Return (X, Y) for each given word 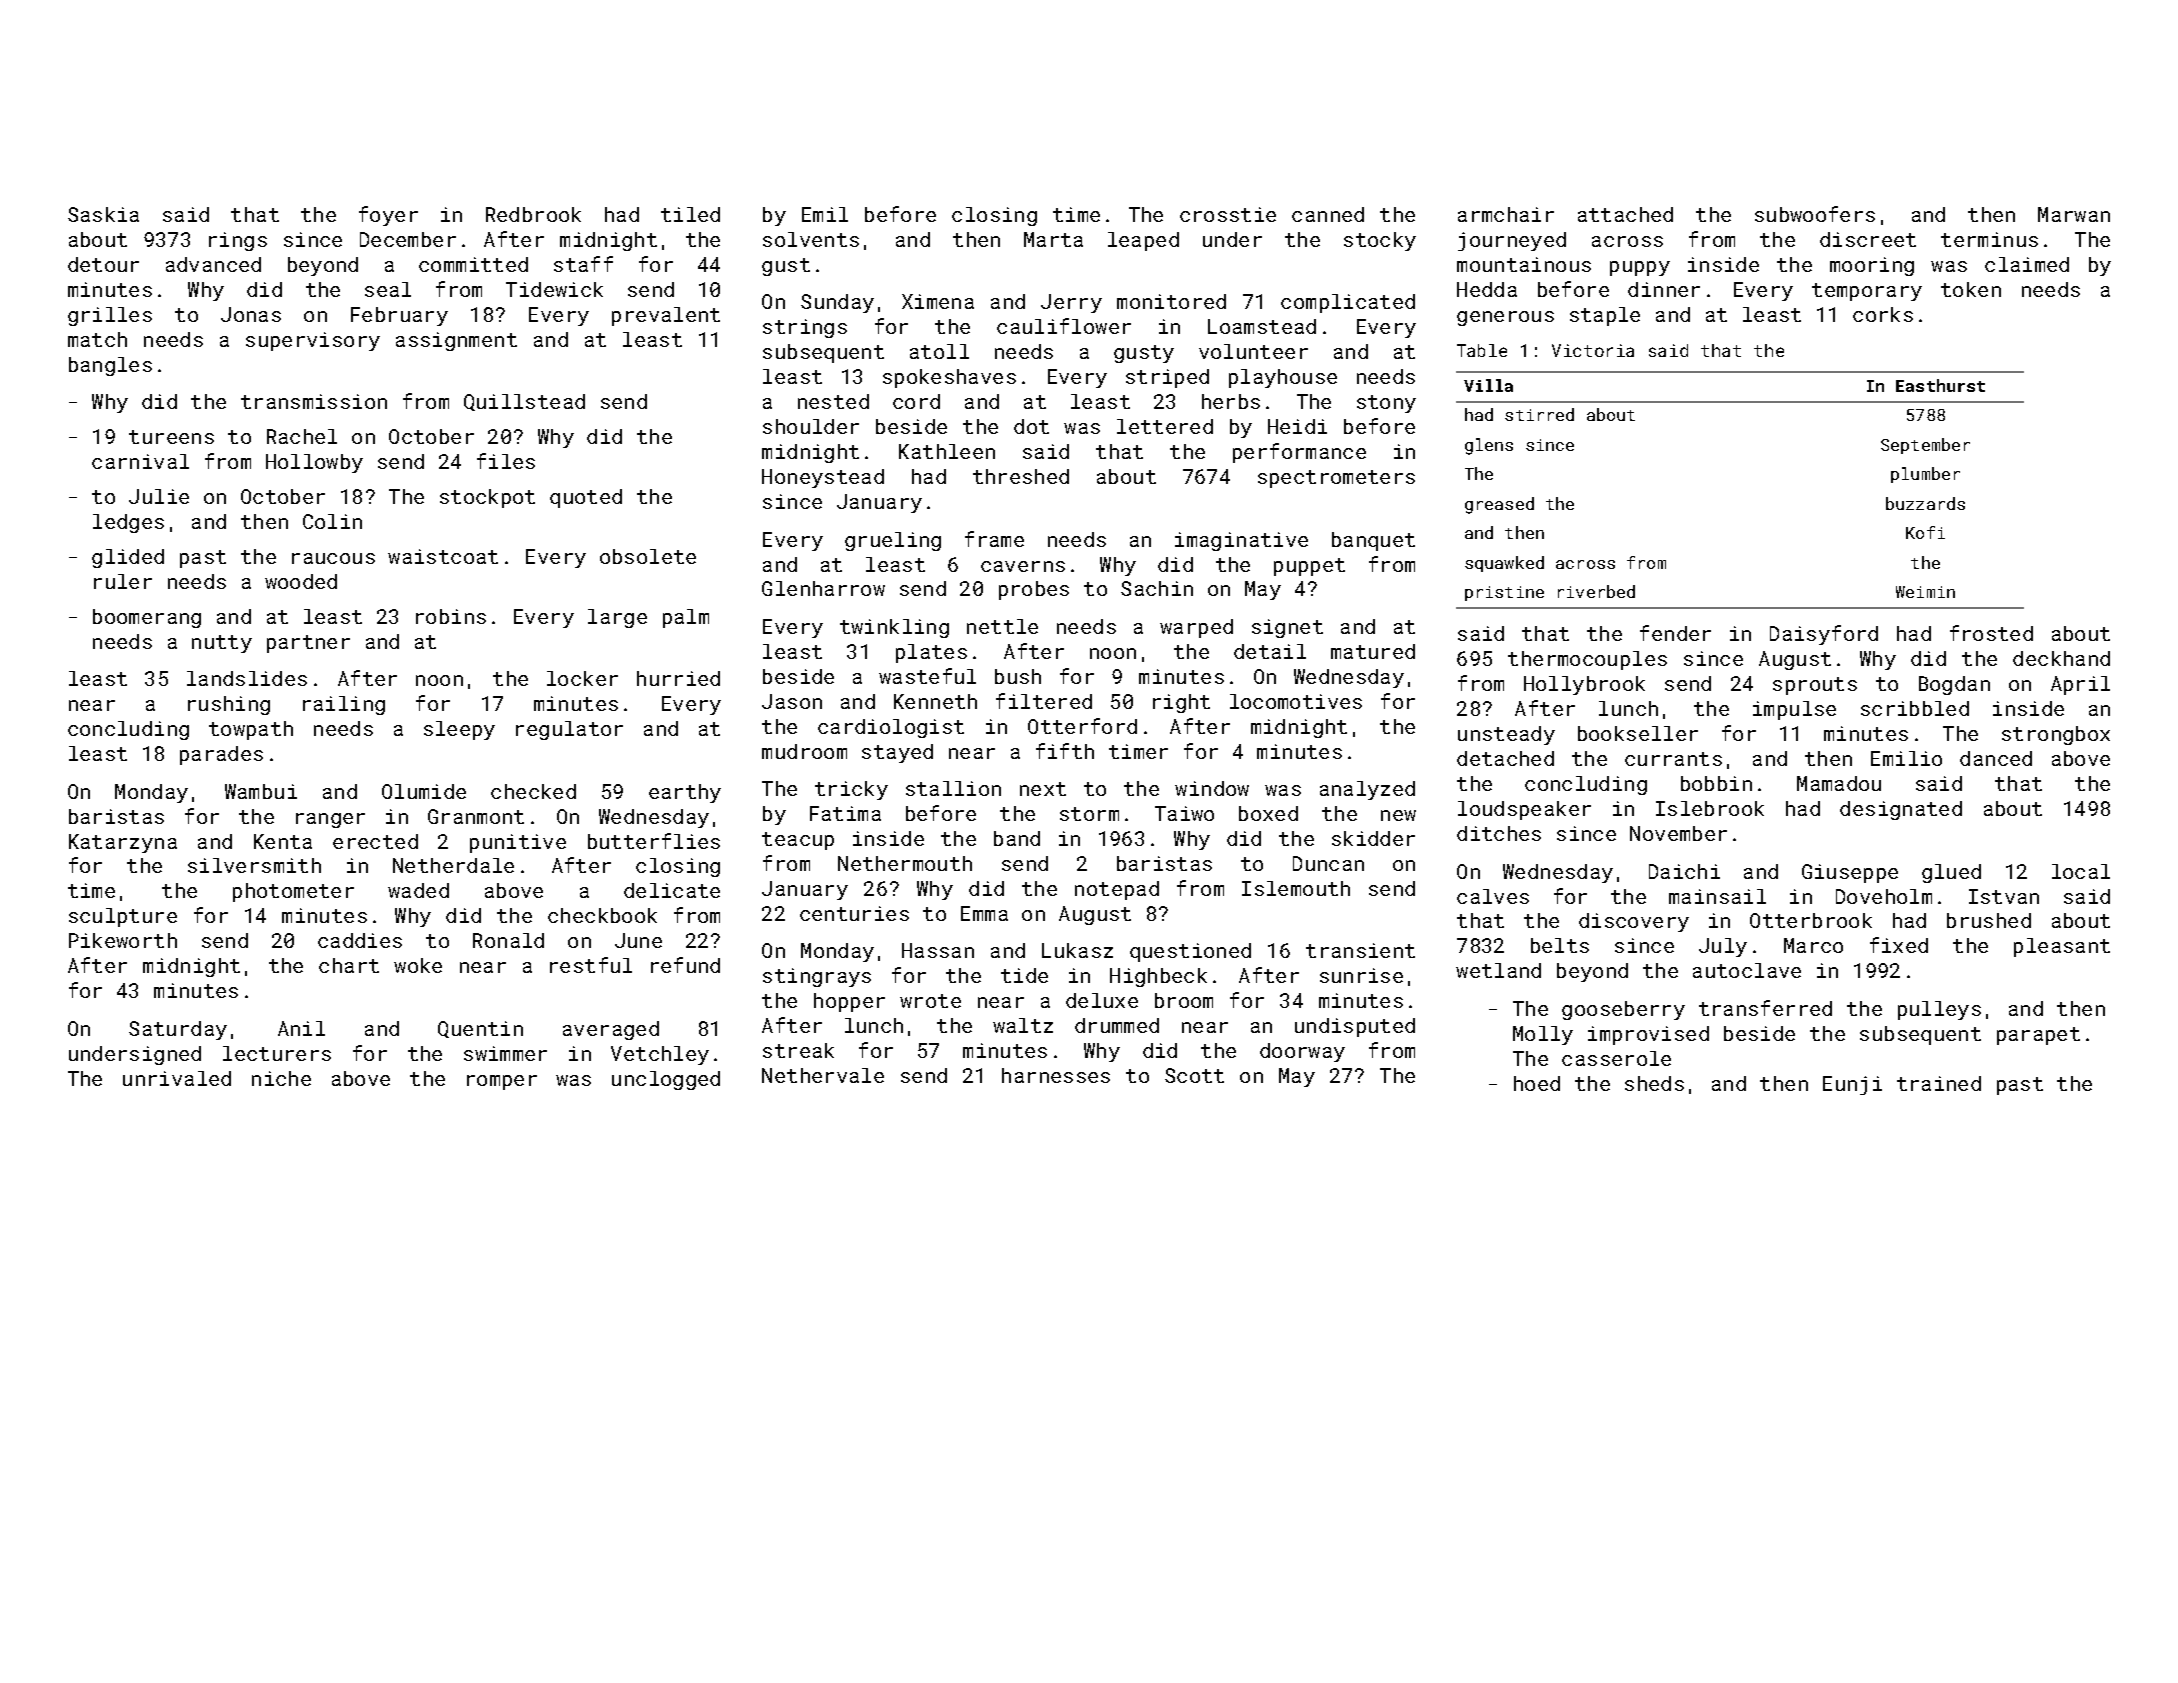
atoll (939, 351)
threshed (1021, 476)
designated (1901, 810)
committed (473, 264)
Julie (159, 496)
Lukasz (1077, 950)
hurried (678, 678)
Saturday (178, 1030)
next (1043, 789)
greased (1499, 505)
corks (1883, 314)
